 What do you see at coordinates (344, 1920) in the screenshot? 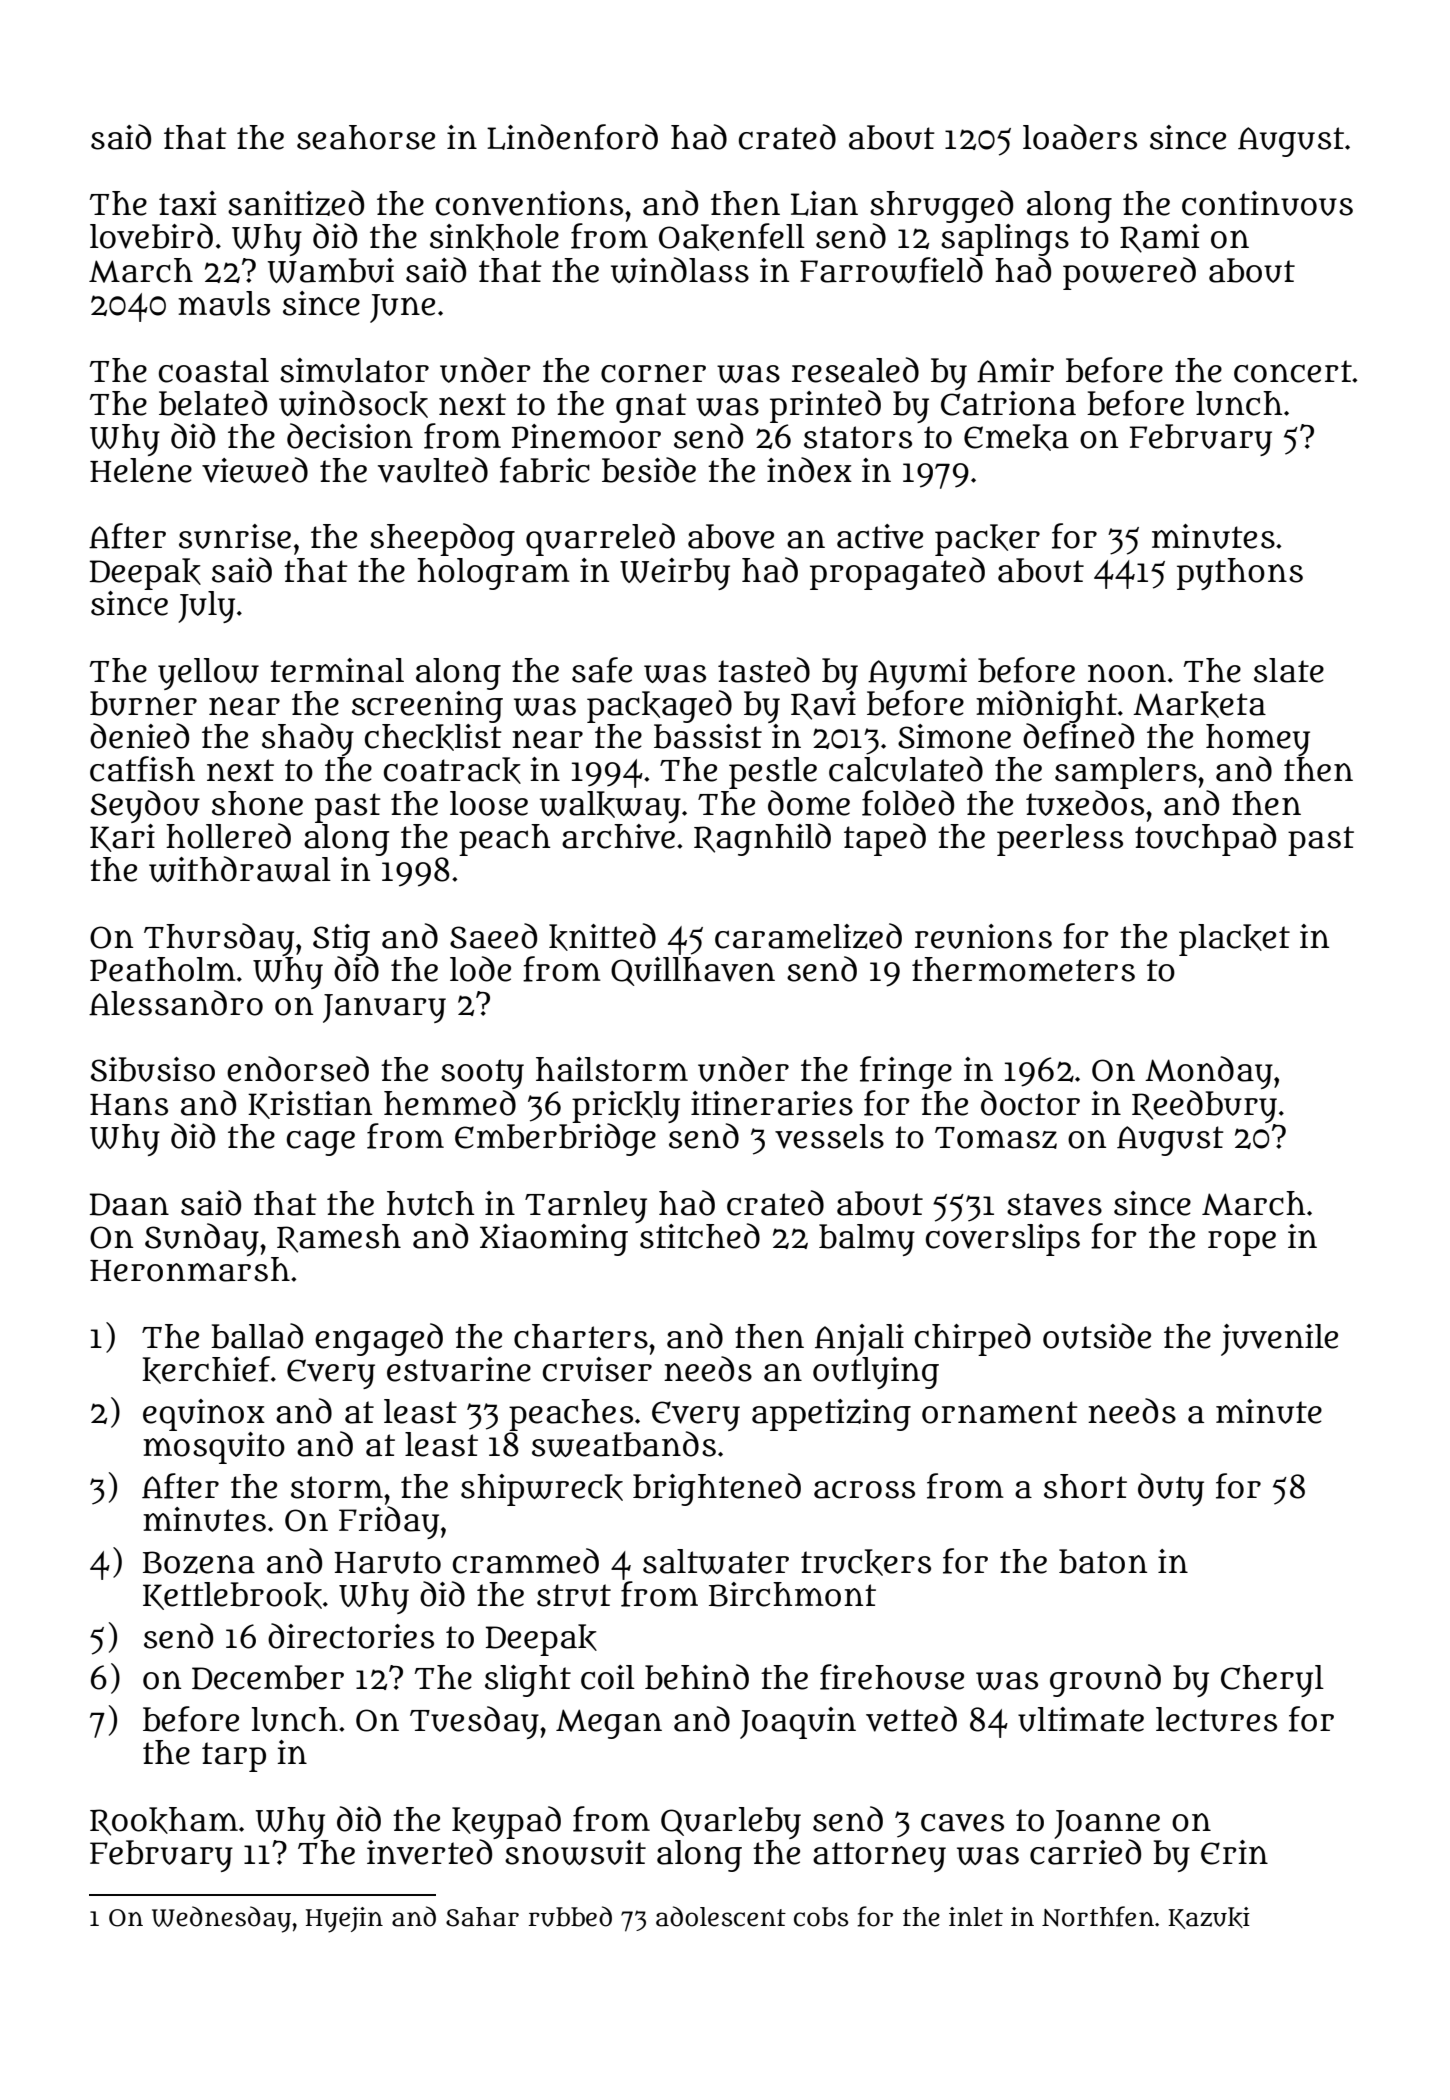
I see `Hyejin` at bounding box center [344, 1920].
